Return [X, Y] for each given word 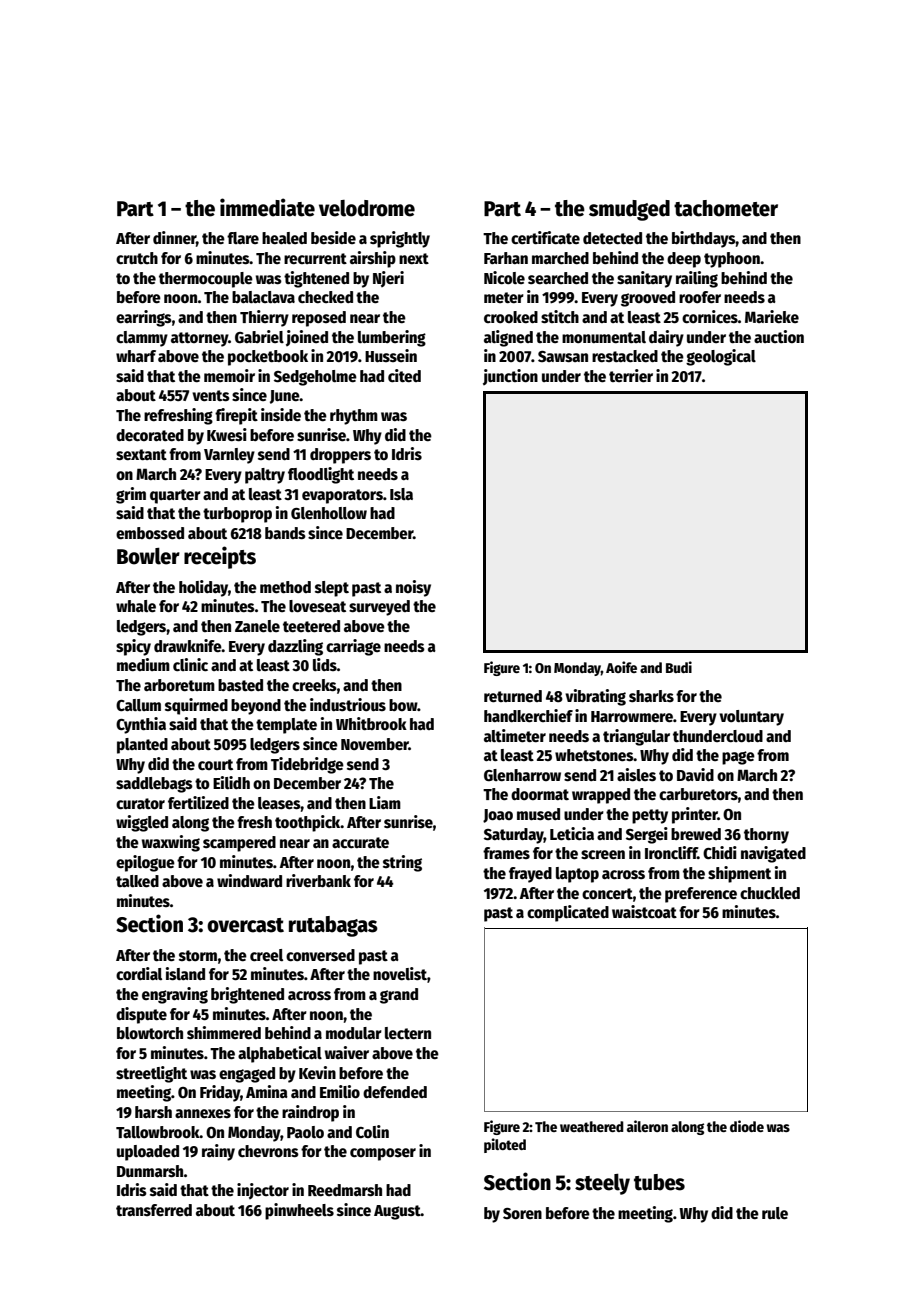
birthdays [703, 239]
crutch [137, 258]
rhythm [354, 417]
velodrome [367, 208]
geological [721, 357]
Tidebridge [307, 765]
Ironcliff [671, 853]
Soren [522, 1213]
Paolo [305, 1132]
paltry [265, 476]
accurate [360, 843]
